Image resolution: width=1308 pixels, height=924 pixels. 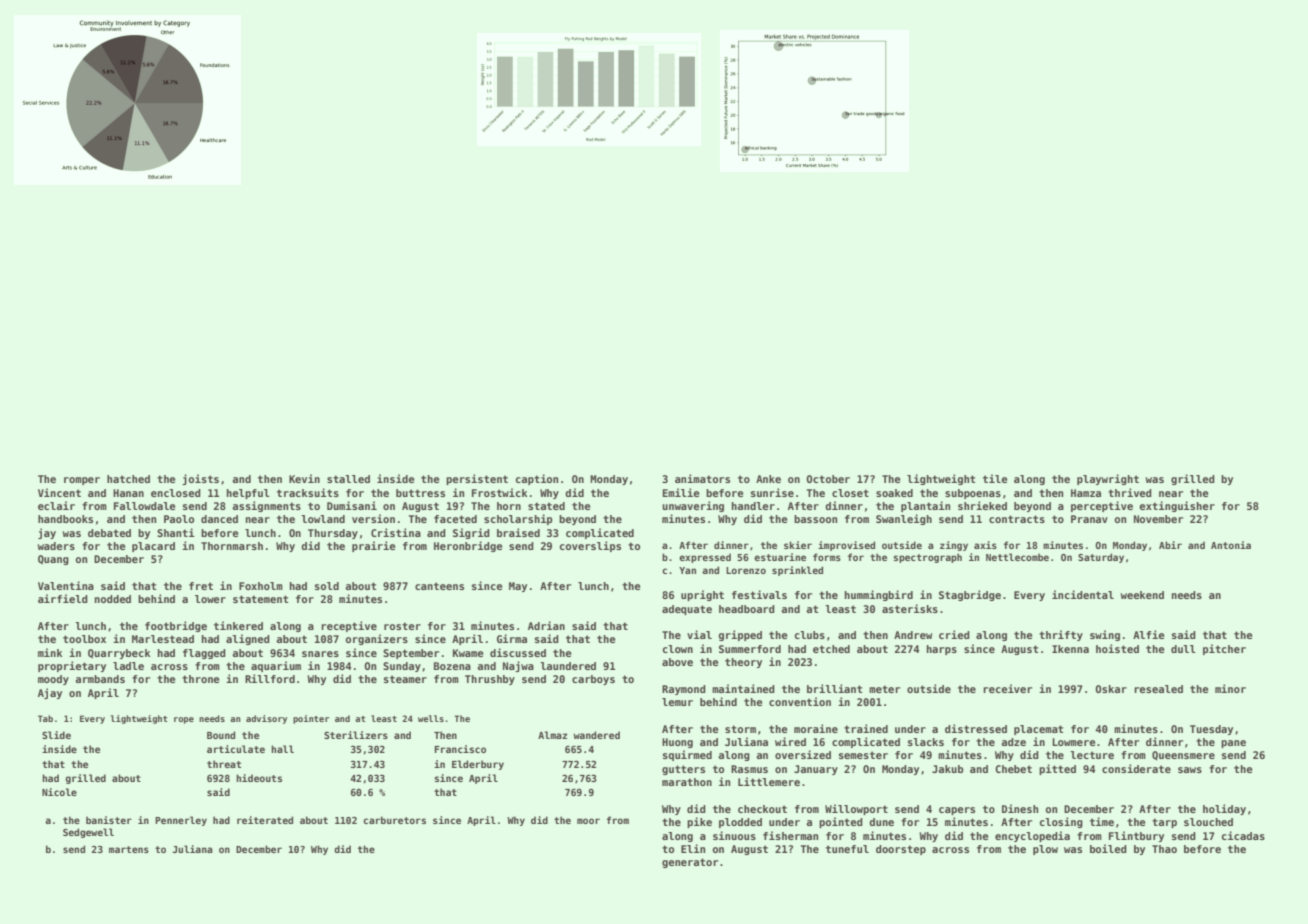 I want to click on hatched, so click(x=128, y=479).
